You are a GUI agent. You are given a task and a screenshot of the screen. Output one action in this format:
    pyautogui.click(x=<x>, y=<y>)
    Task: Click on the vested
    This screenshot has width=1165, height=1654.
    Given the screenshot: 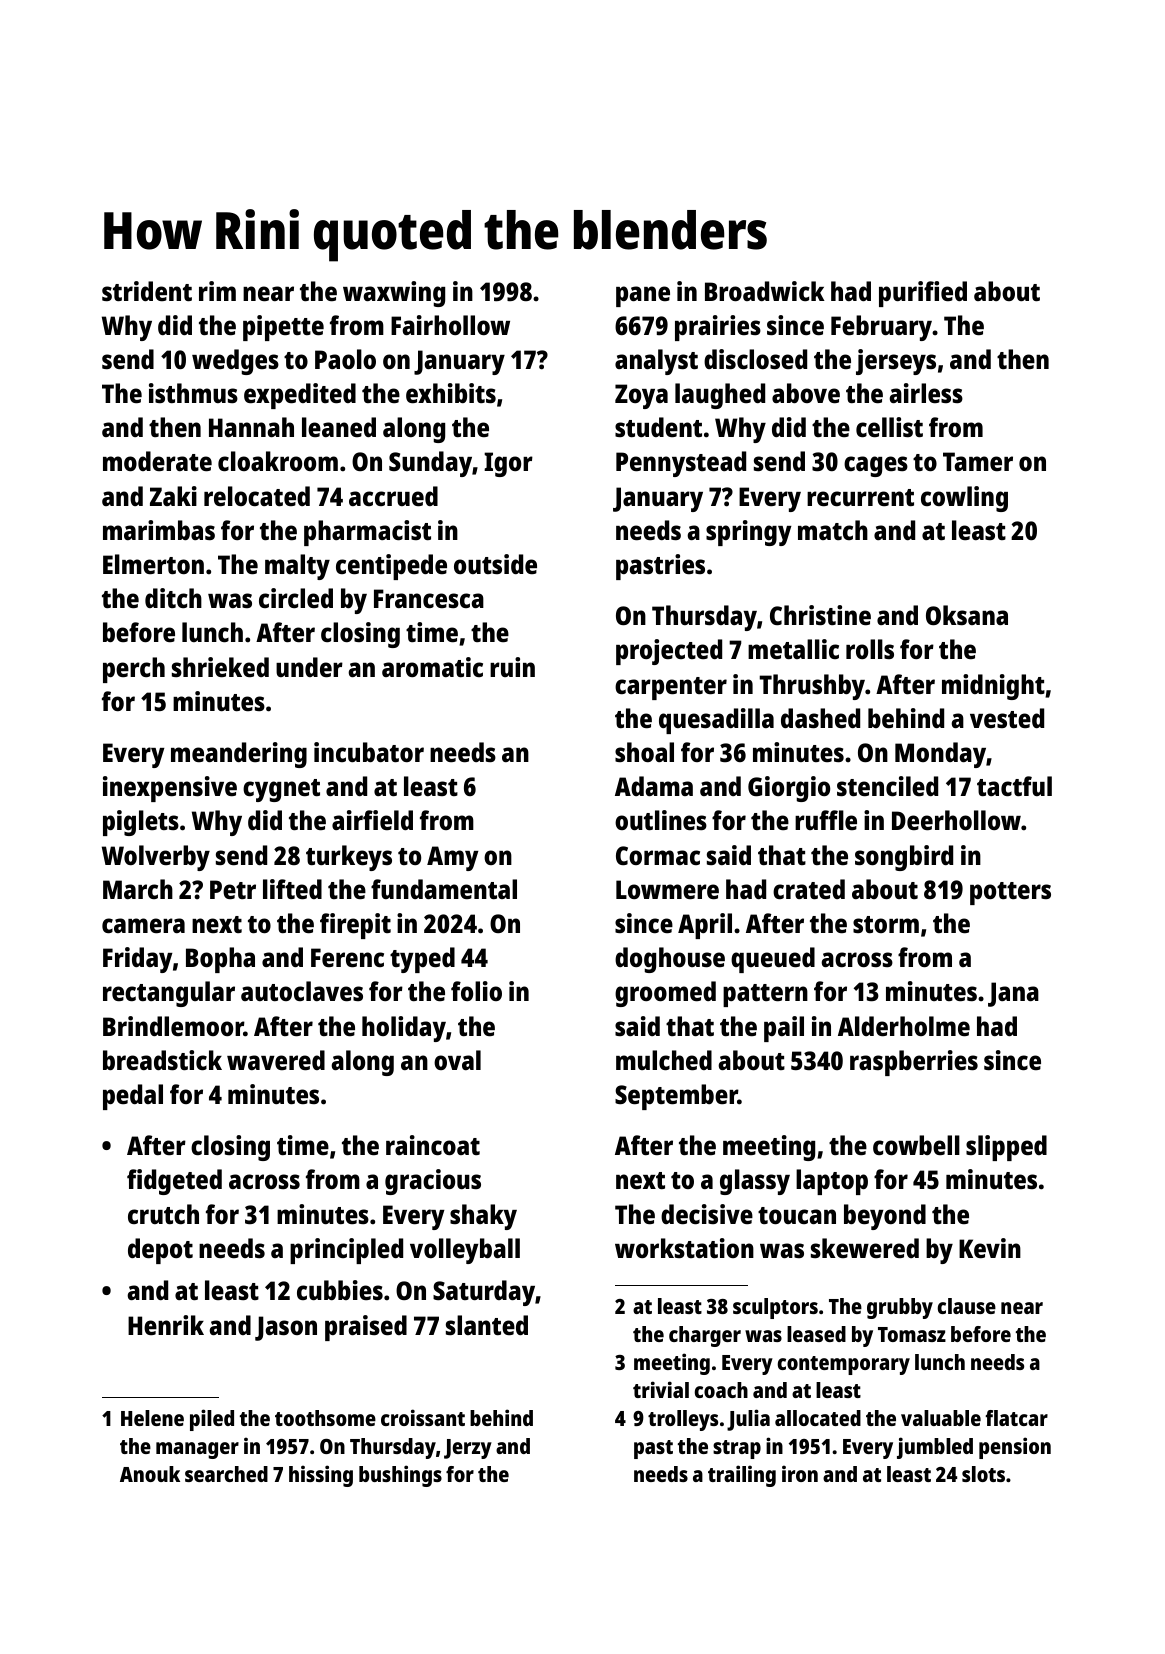 What is the action you would take?
    pyautogui.click(x=1007, y=718)
